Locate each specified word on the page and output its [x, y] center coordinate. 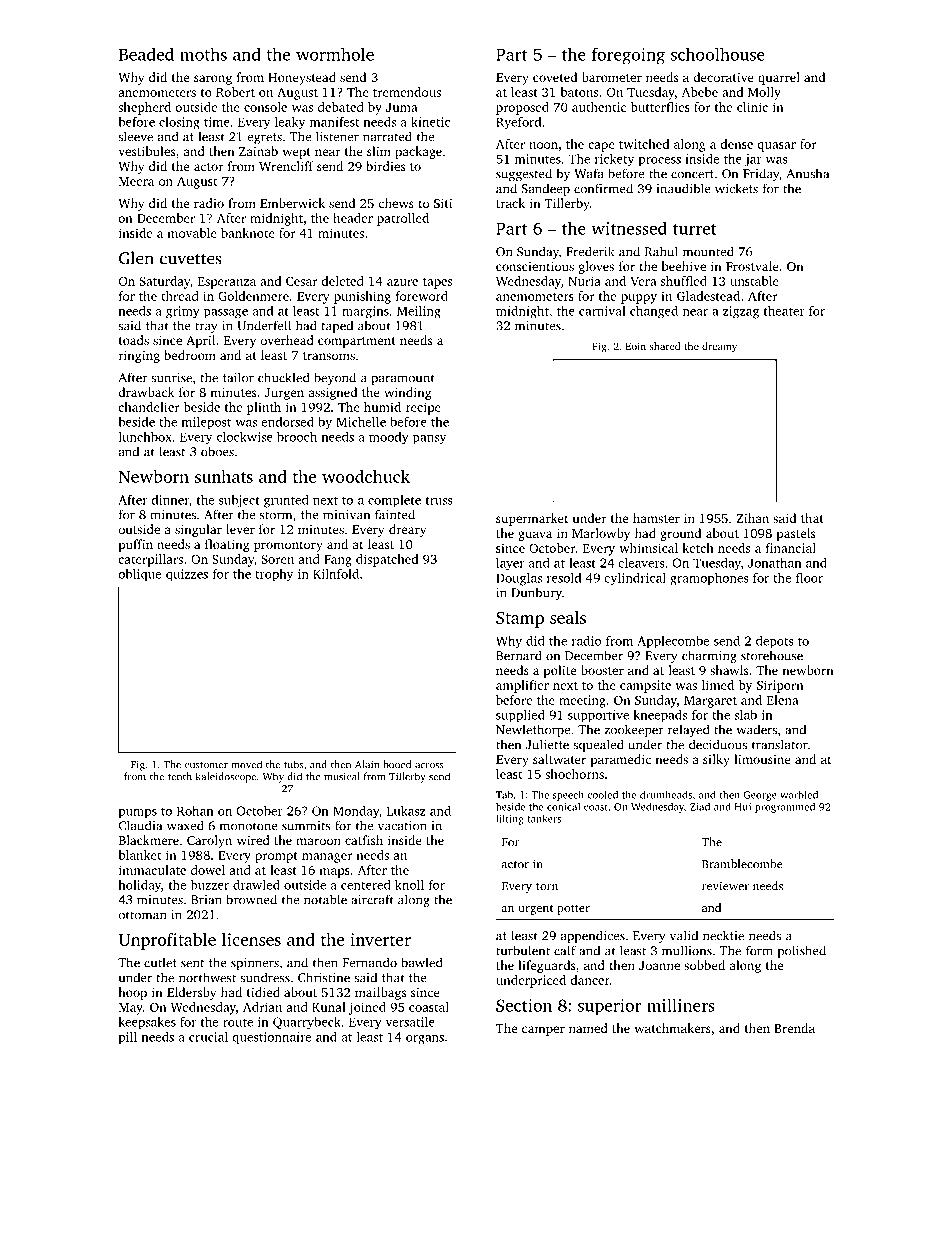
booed [397, 764]
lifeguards [546, 966]
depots [775, 642]
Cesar [301, 281]
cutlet [160, 962]
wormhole [335, 54]
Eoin [635, 346]
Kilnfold [336, 574]
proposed [522, 108]
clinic [752, 107]
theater [784, 311]
